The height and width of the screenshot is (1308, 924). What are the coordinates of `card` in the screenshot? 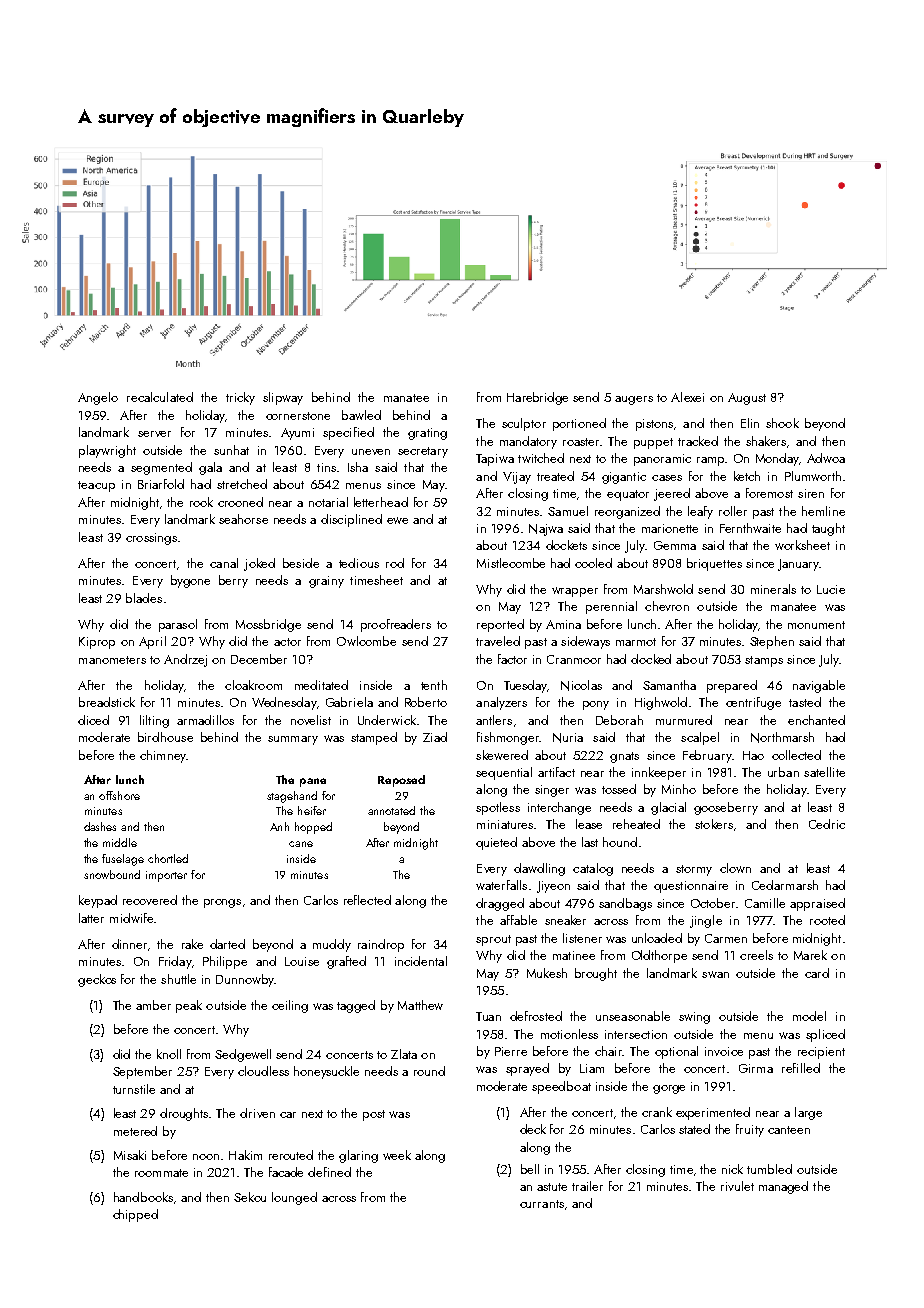 It's located at (817, 973).
